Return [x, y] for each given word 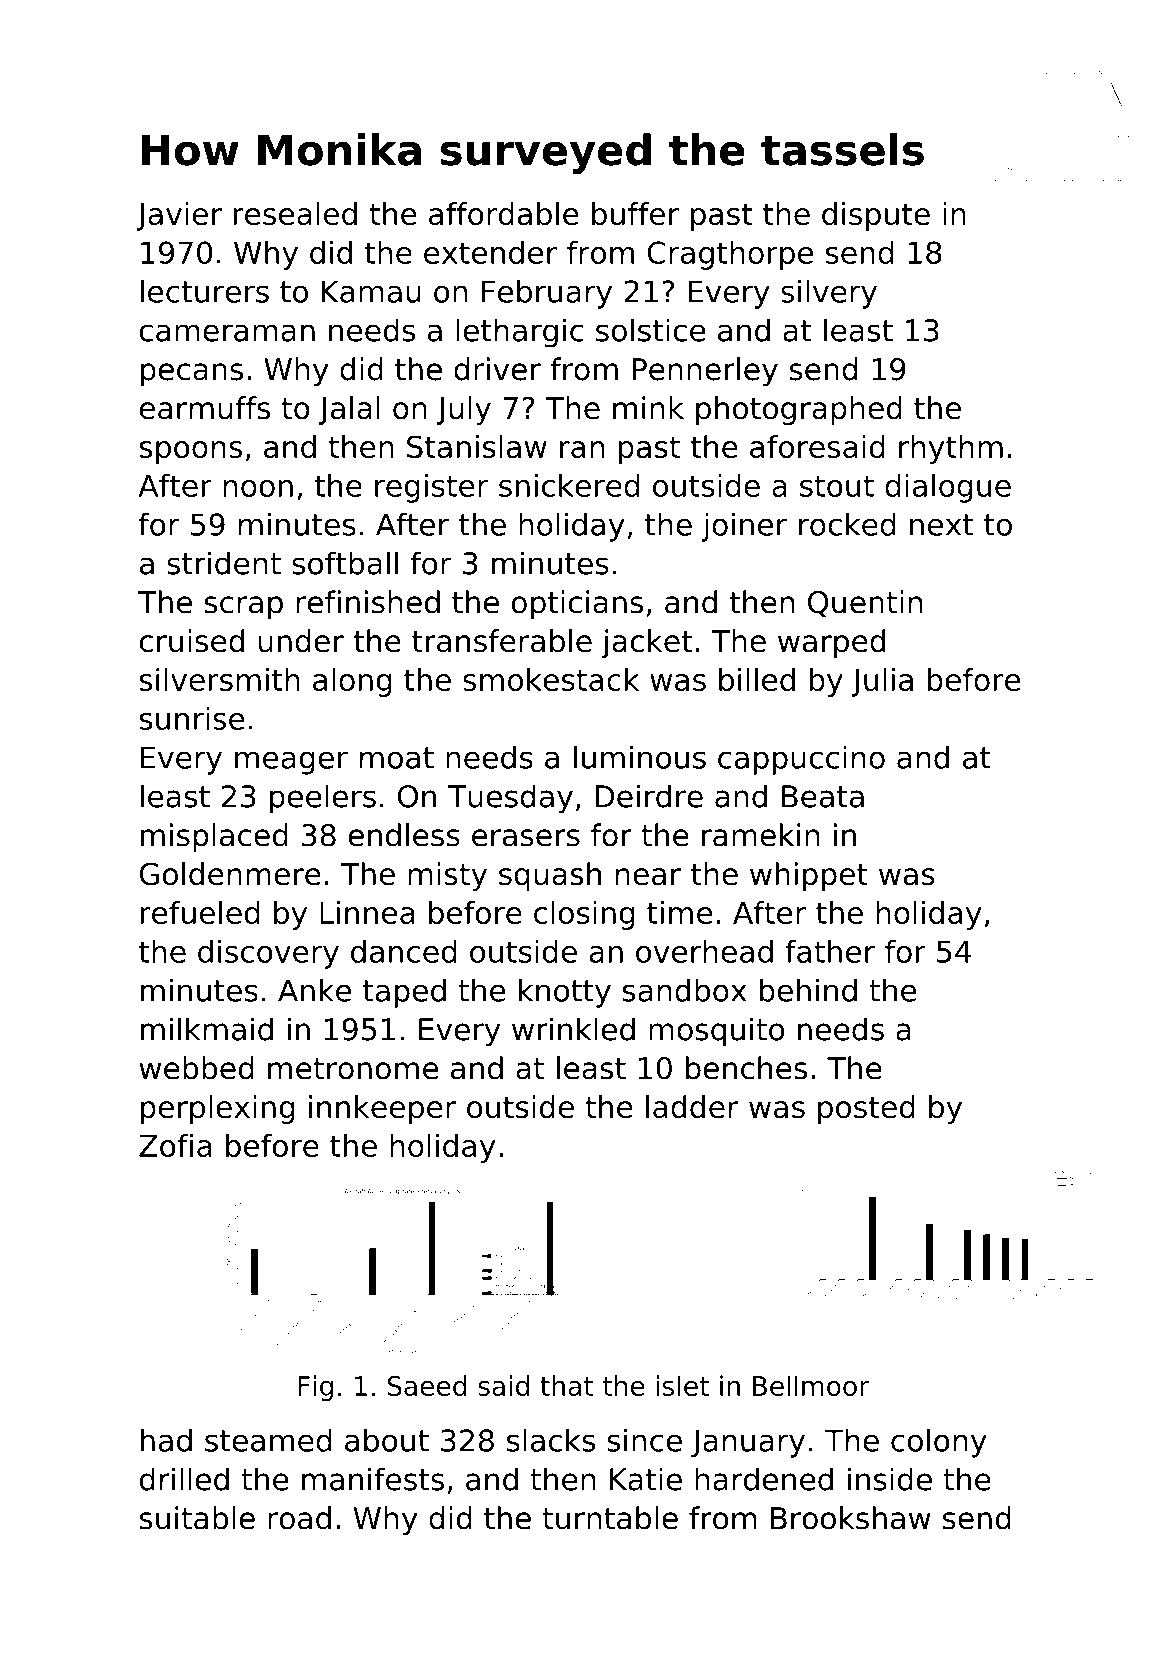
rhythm [951, 449]
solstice [651, 330]
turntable [610, 1518]
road [299, 1518]
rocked [847, 524]
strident [224, 563]
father [830, 951]
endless [404, 835]
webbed [196, 1068]
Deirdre [649, 796]
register [431, 488]
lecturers [205, 291]
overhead [704, 951]
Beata [823, 796]
